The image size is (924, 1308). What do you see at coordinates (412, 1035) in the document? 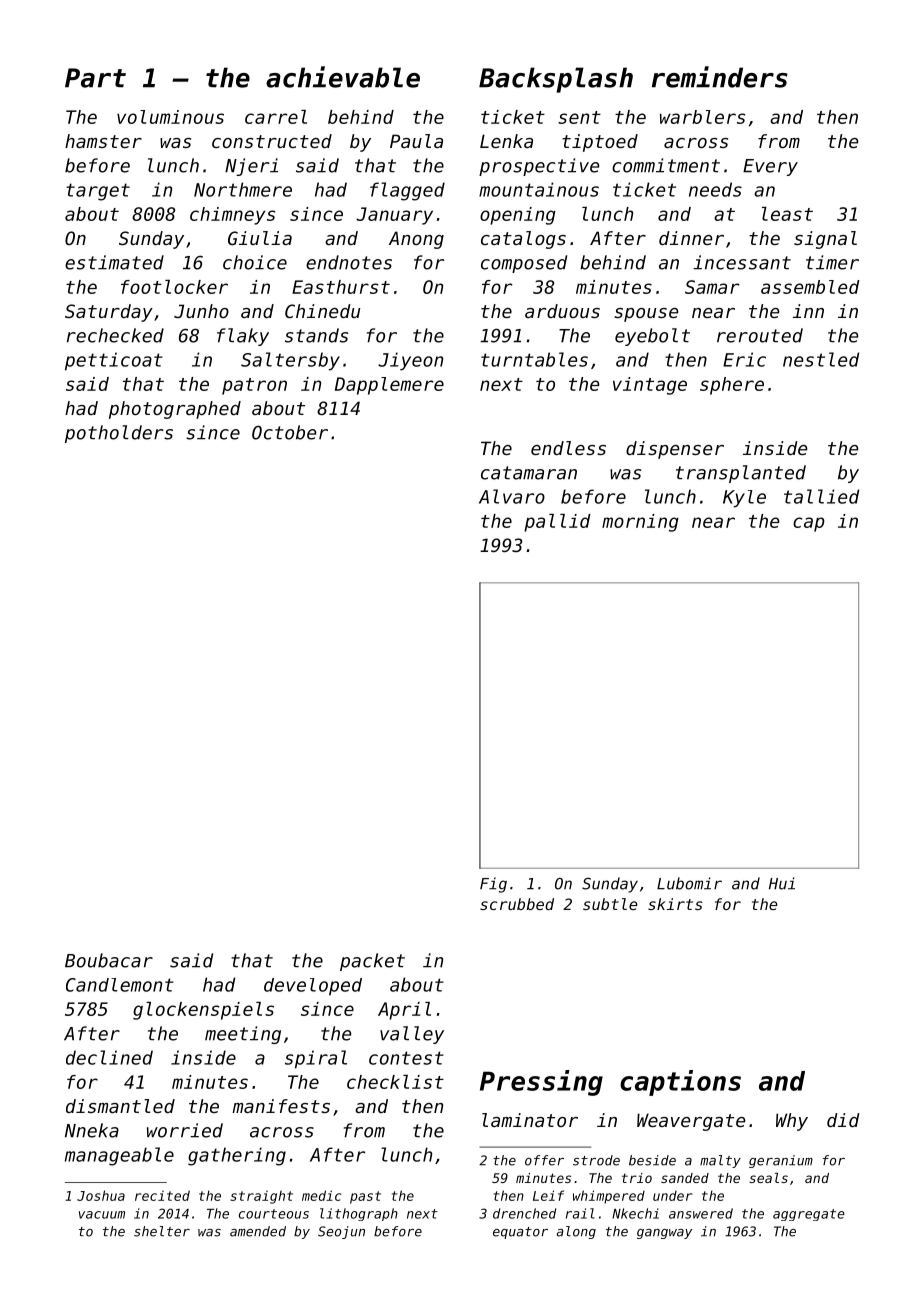
I see `valley` at bounding box center [412, 1035].
